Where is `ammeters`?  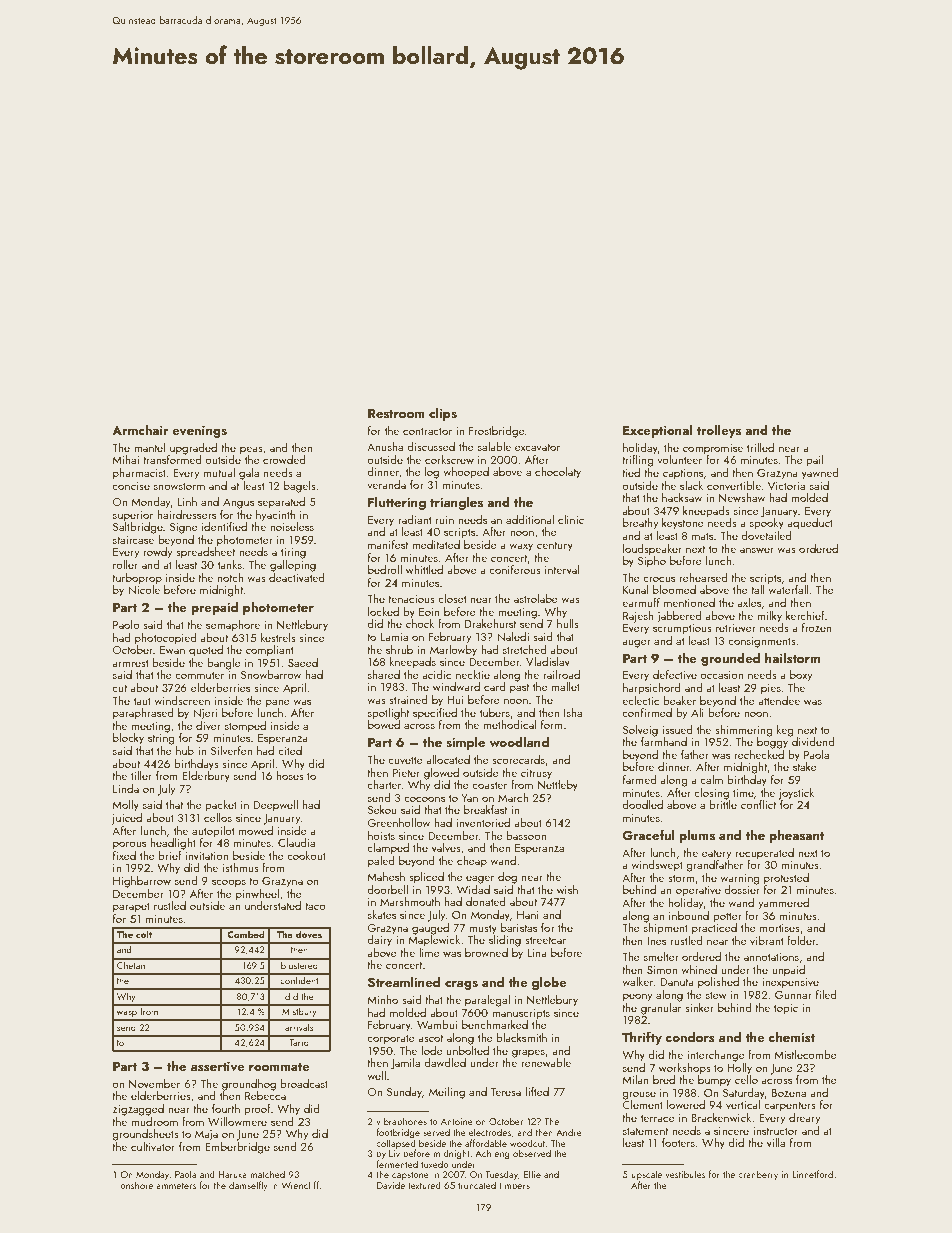
ammeters is located at coordinates (176, 1186).
